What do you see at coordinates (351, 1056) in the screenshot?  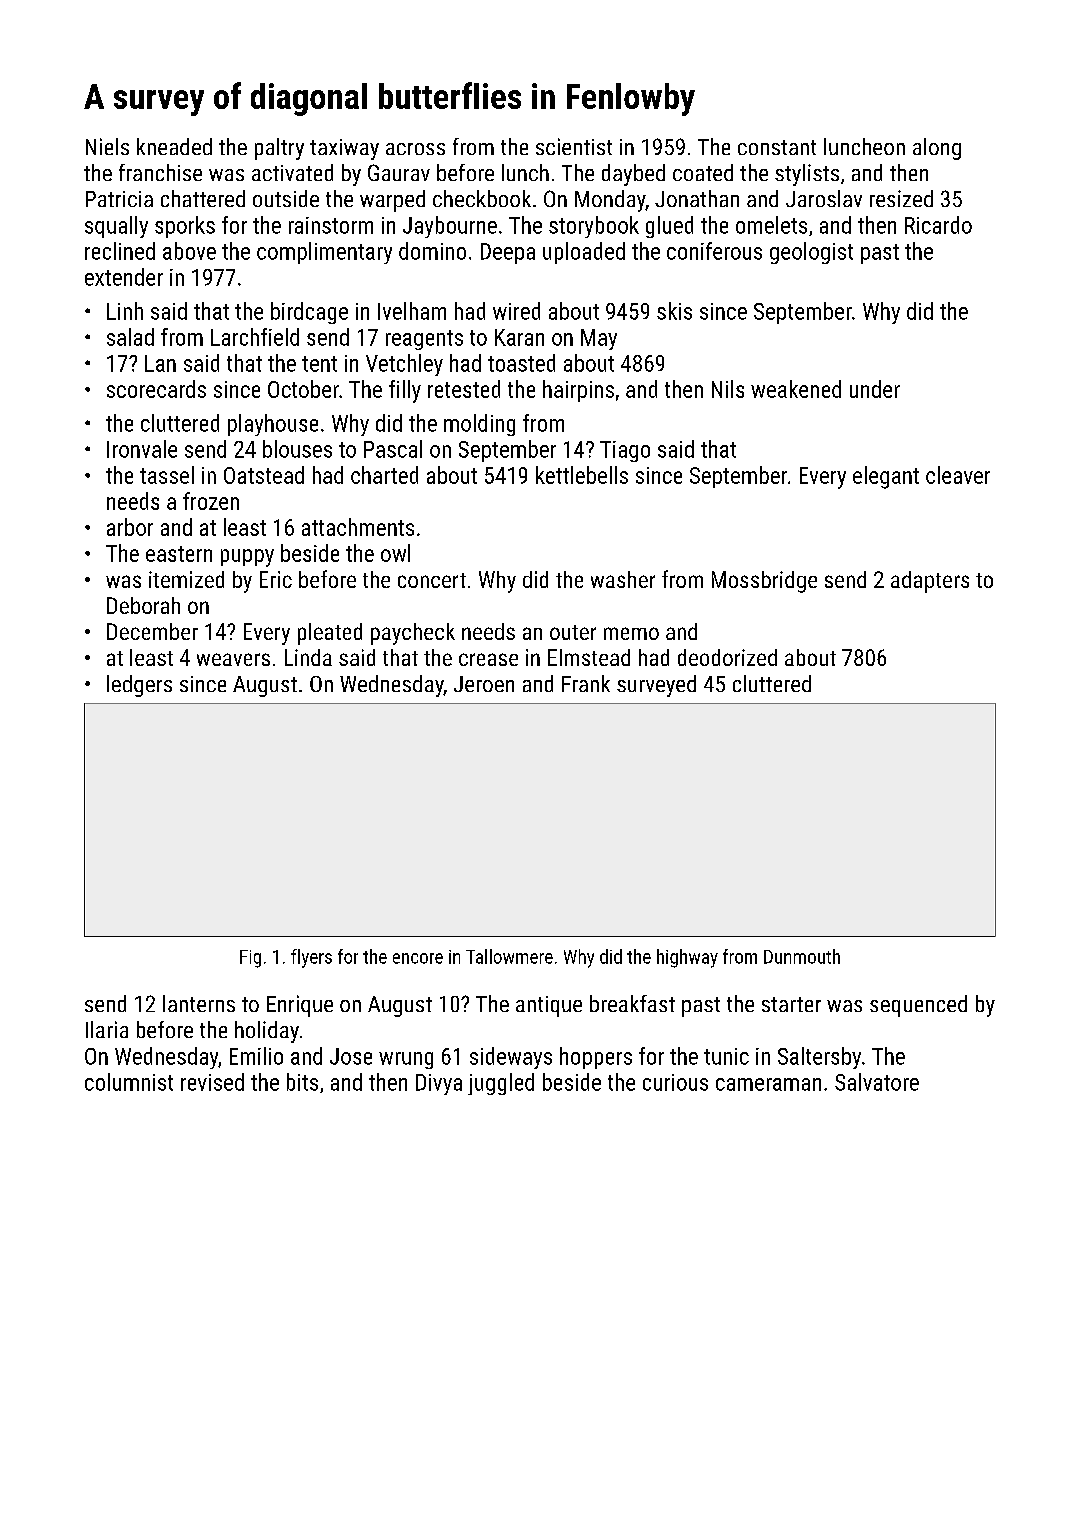 I see `Jose` at bounding box center [351, 1056].
